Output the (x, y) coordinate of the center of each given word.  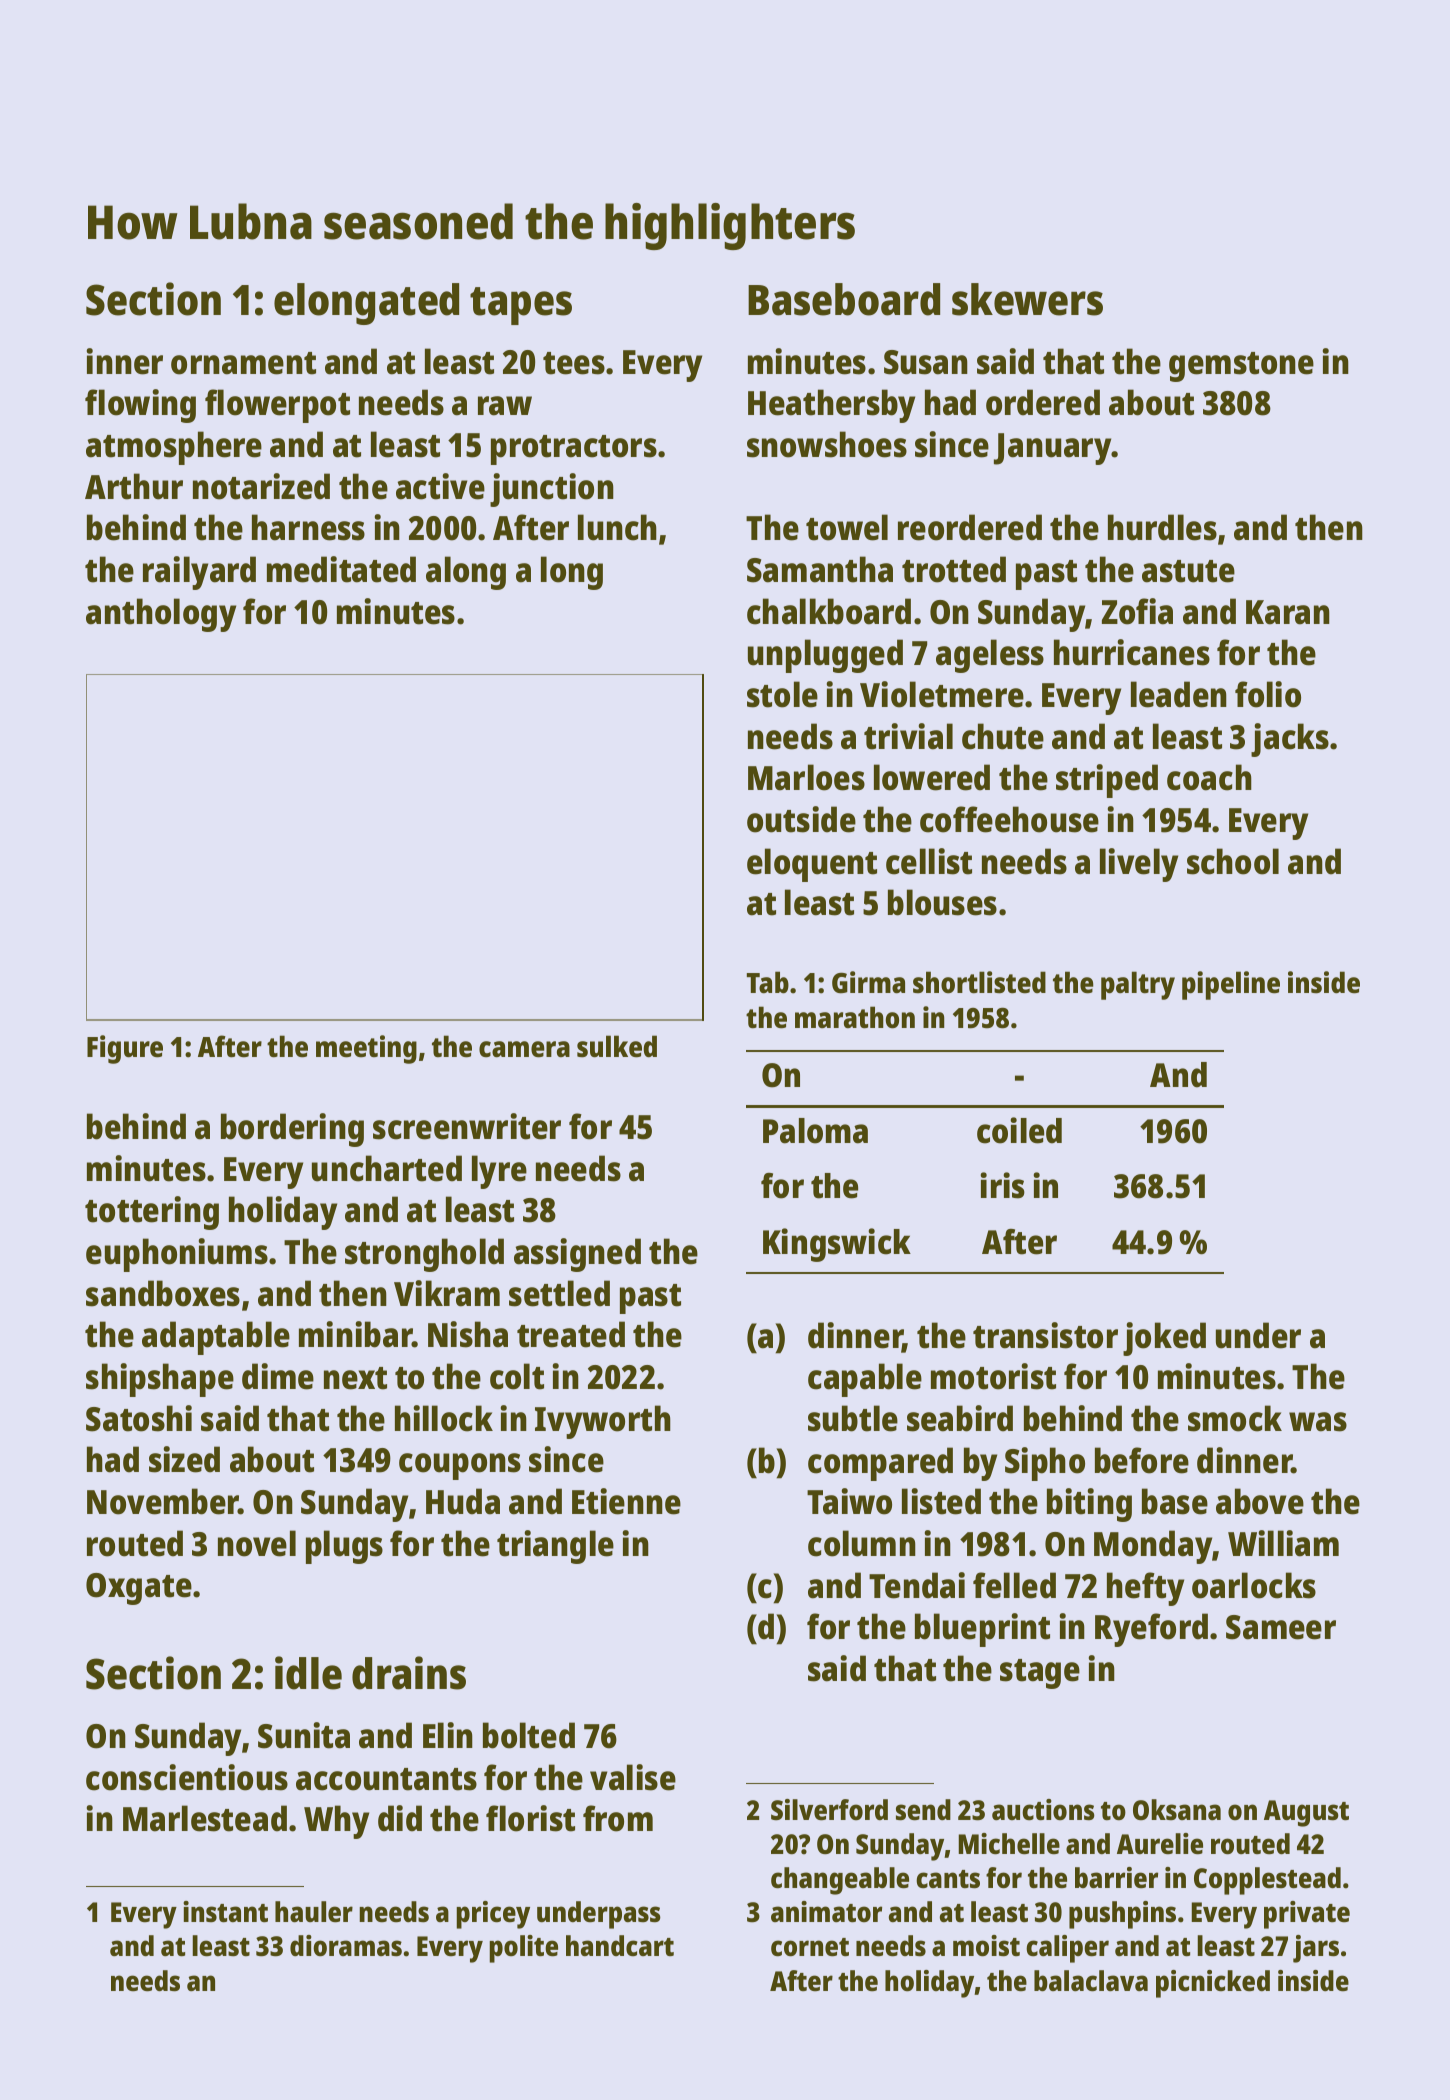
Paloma (815, 1131)
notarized (261, 486)
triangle (555, 1547)
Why (336, 1822)
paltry (1138, 985)
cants (948, 1879)
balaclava (1091, 1981)
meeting (366, 1049)
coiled (1019, 1130)
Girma (868, 982)
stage (1040, 1674)
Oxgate (139, 1589)
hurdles (1162, 527)
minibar (356, 1334)
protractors (574, 450)
